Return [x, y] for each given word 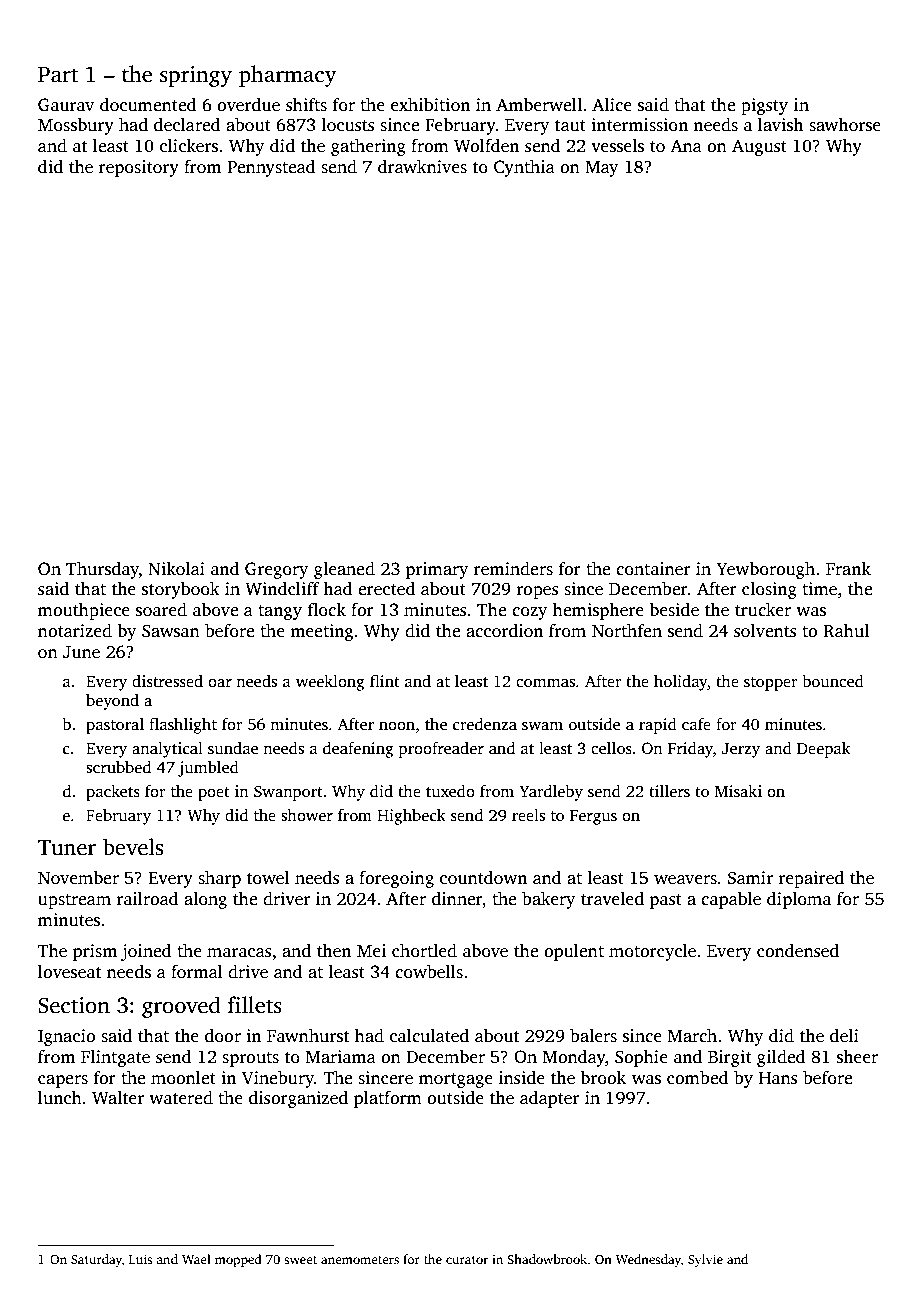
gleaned [344, 570]
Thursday [102, 570]
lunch [60, 1098]
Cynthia [524, 168]
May [601, 169]
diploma [799, 900]
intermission [639, 125]
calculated [429, 1036]
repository [139, 168]
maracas [239, 953]
